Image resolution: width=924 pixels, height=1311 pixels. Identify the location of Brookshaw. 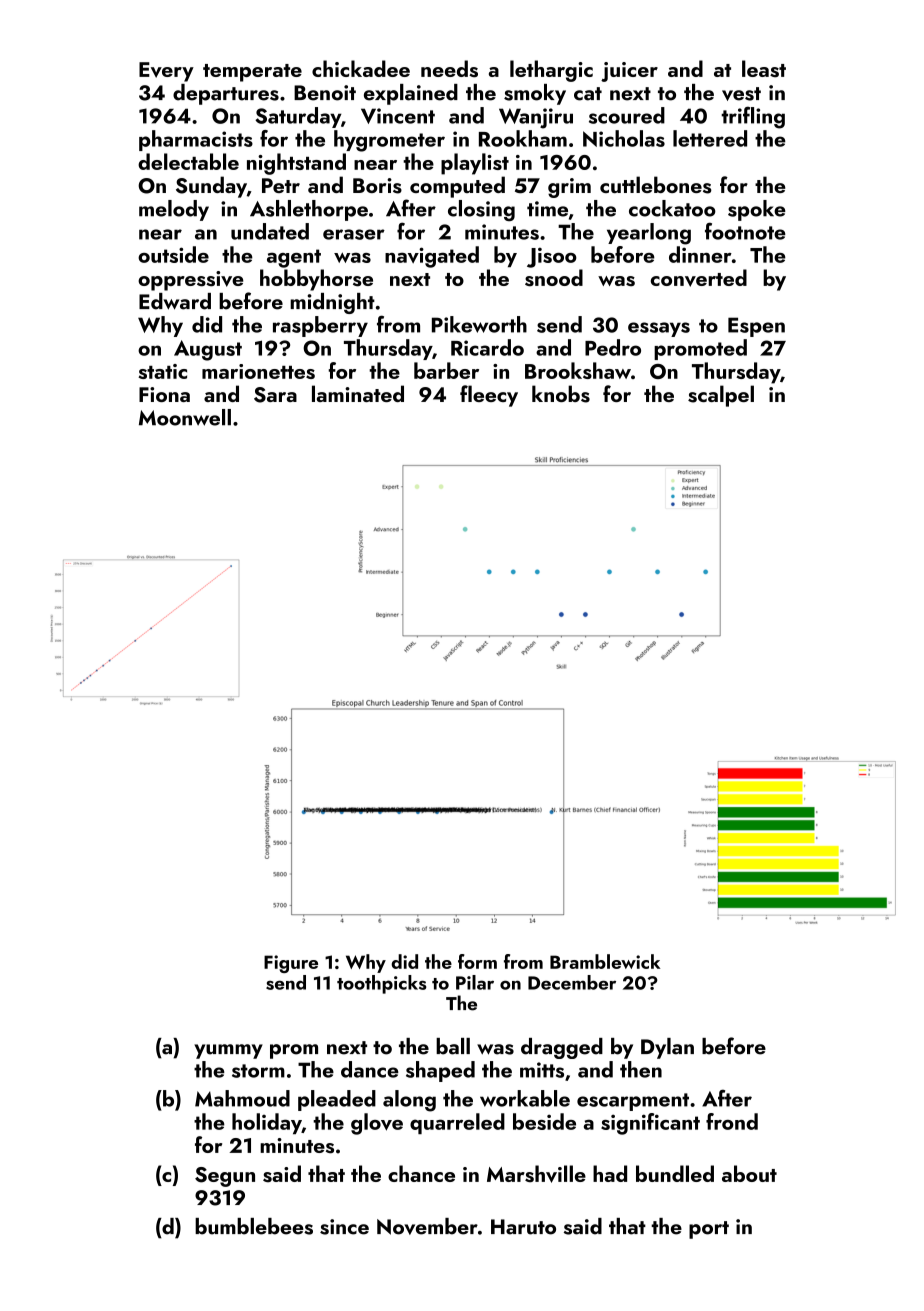
(578, 370).
